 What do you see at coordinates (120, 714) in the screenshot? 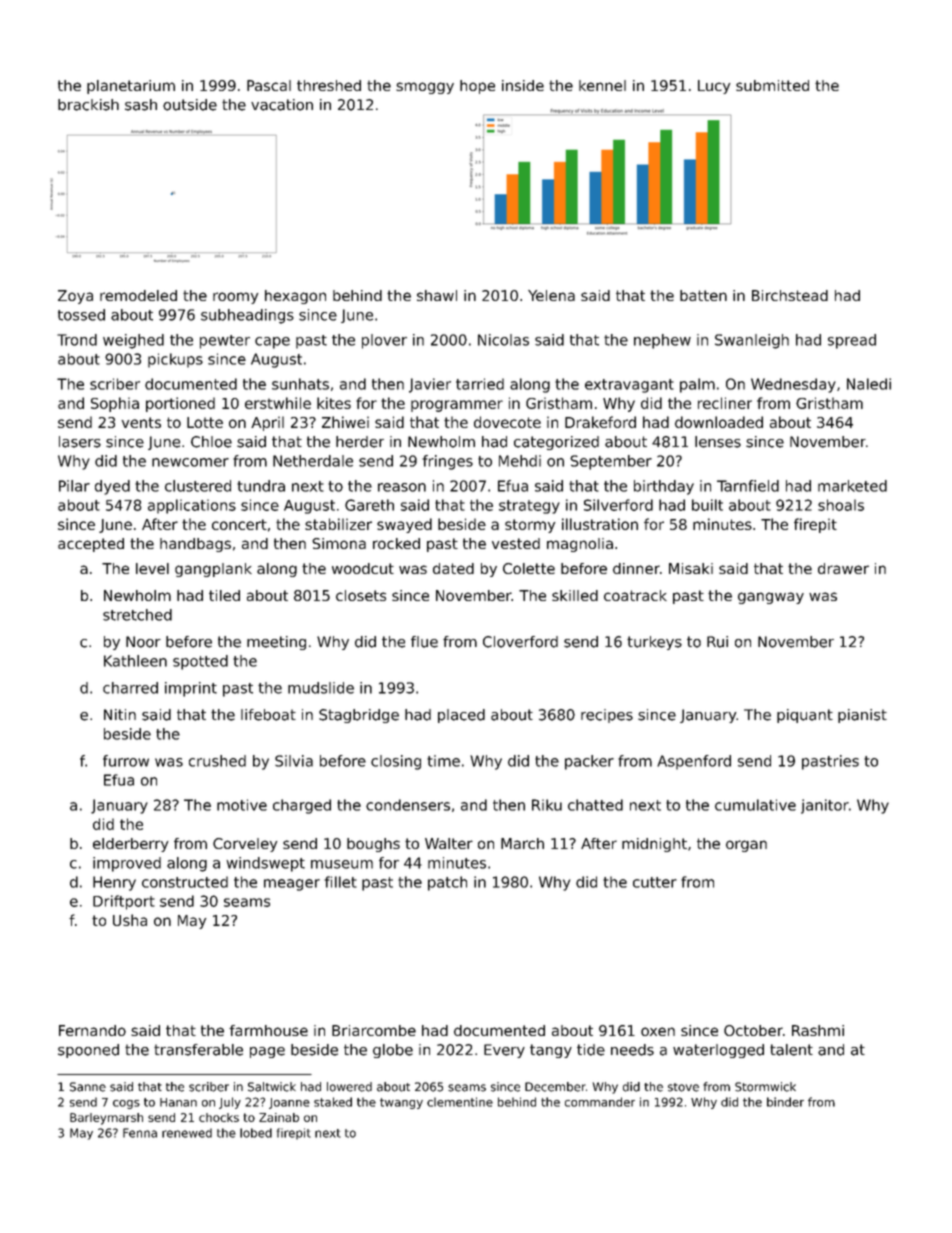
I see `Nitin` at bounding box center [120, 714].
